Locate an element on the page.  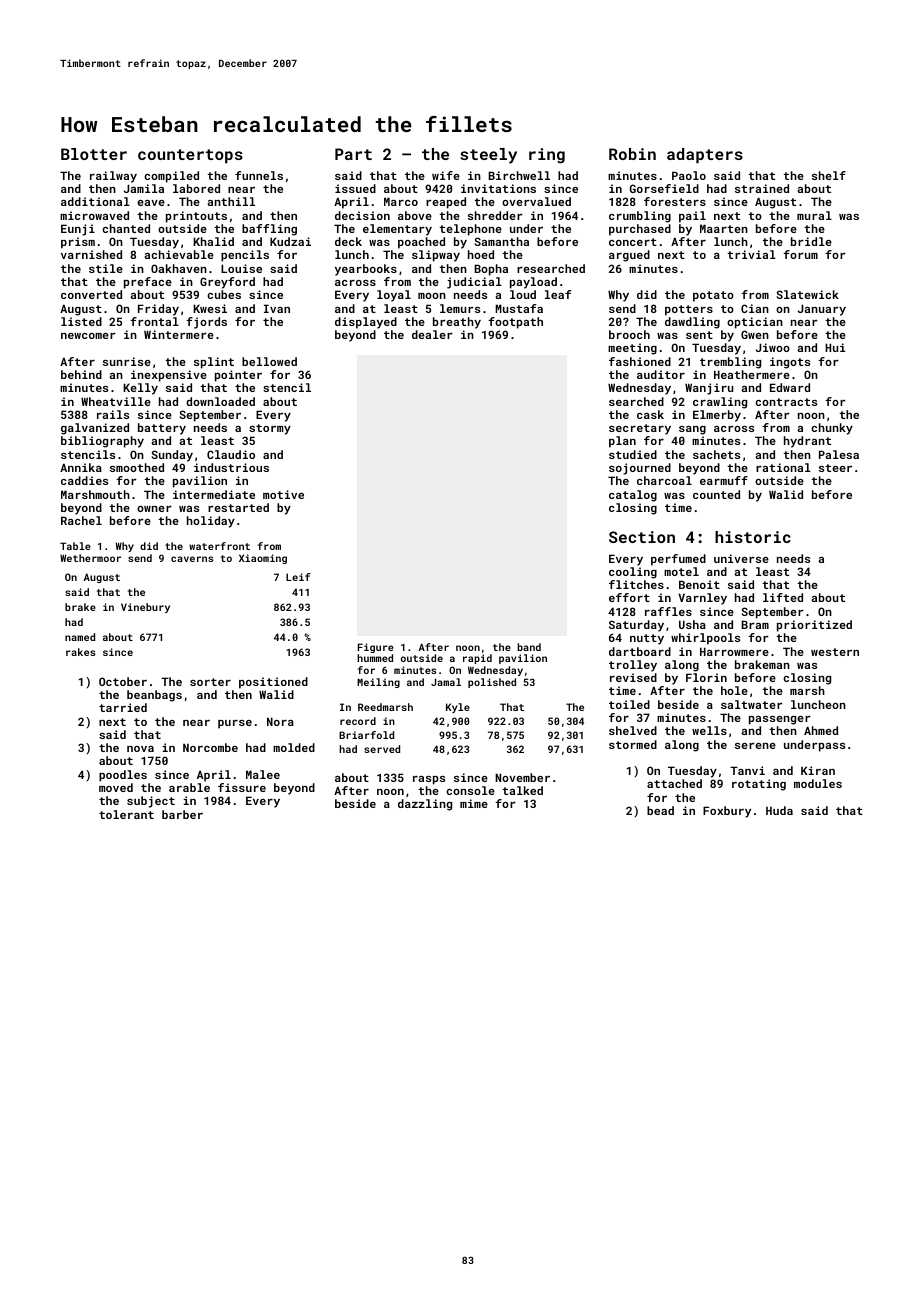
ring is located at coordinates (547, 156).
